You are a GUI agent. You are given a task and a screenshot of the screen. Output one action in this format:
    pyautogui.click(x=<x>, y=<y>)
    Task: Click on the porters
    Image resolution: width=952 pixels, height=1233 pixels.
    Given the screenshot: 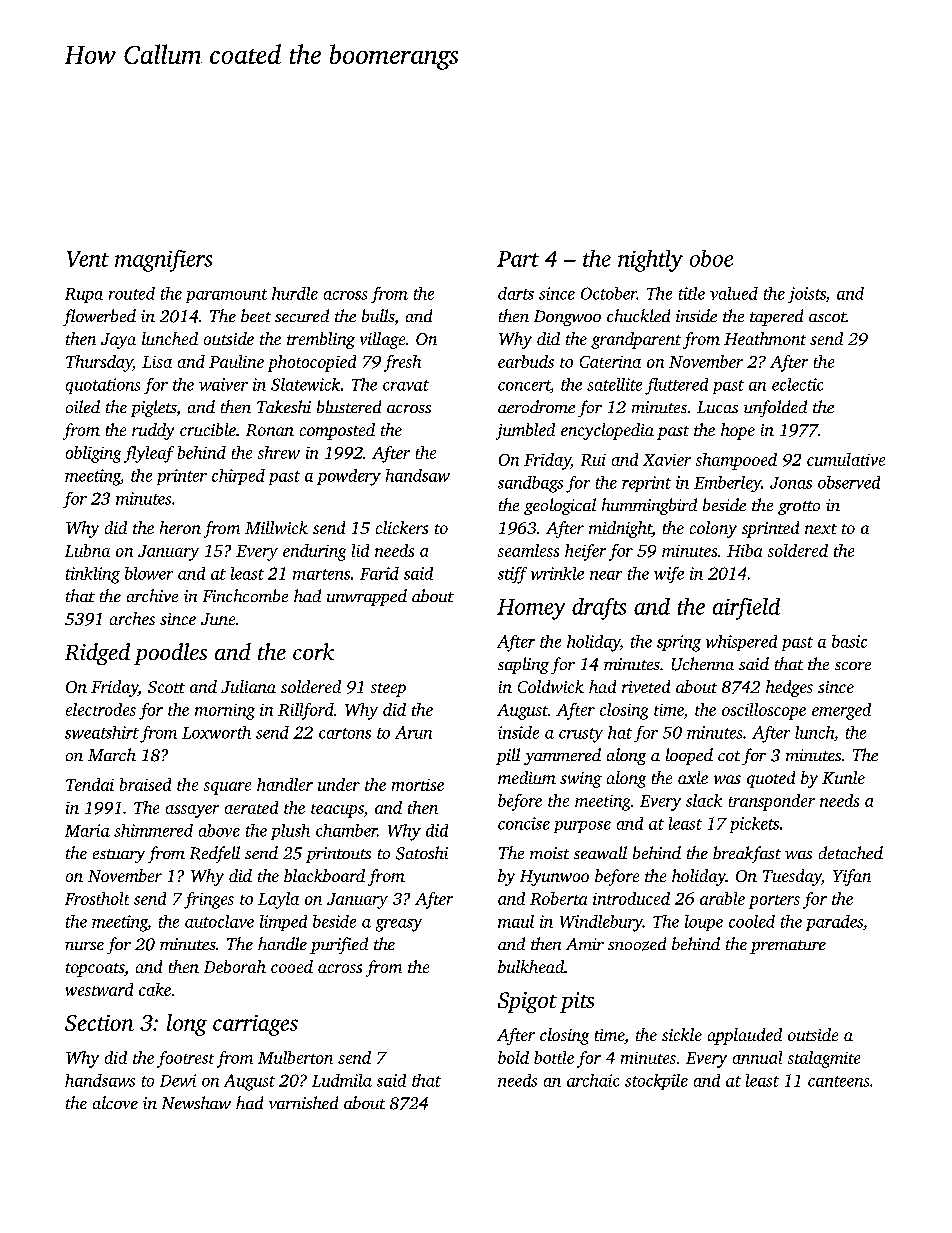 What is the action you would take?
    pyautogui.click(x=774, y=902)
